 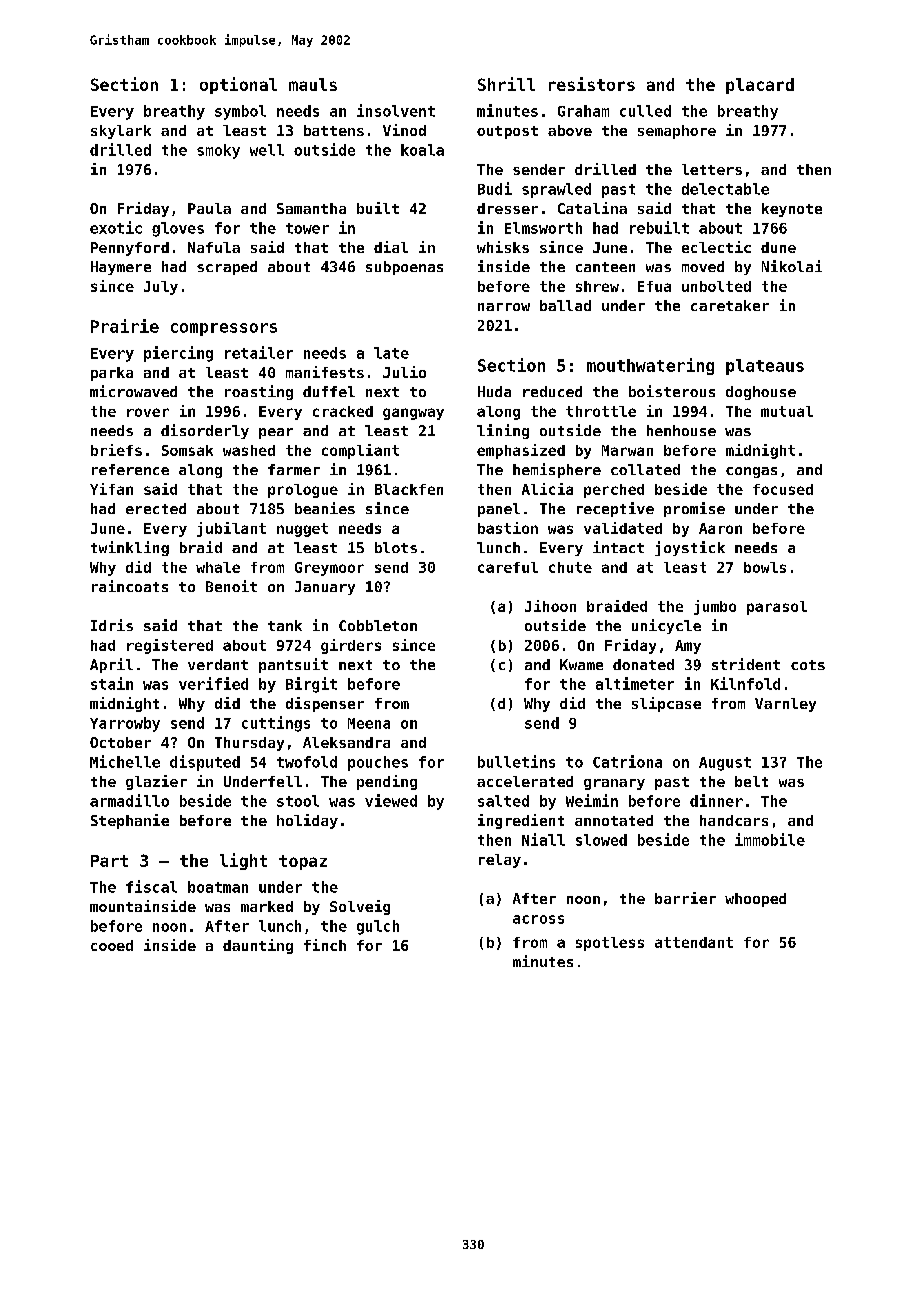 I want to click on Idris, so click(x=112, y=625).
